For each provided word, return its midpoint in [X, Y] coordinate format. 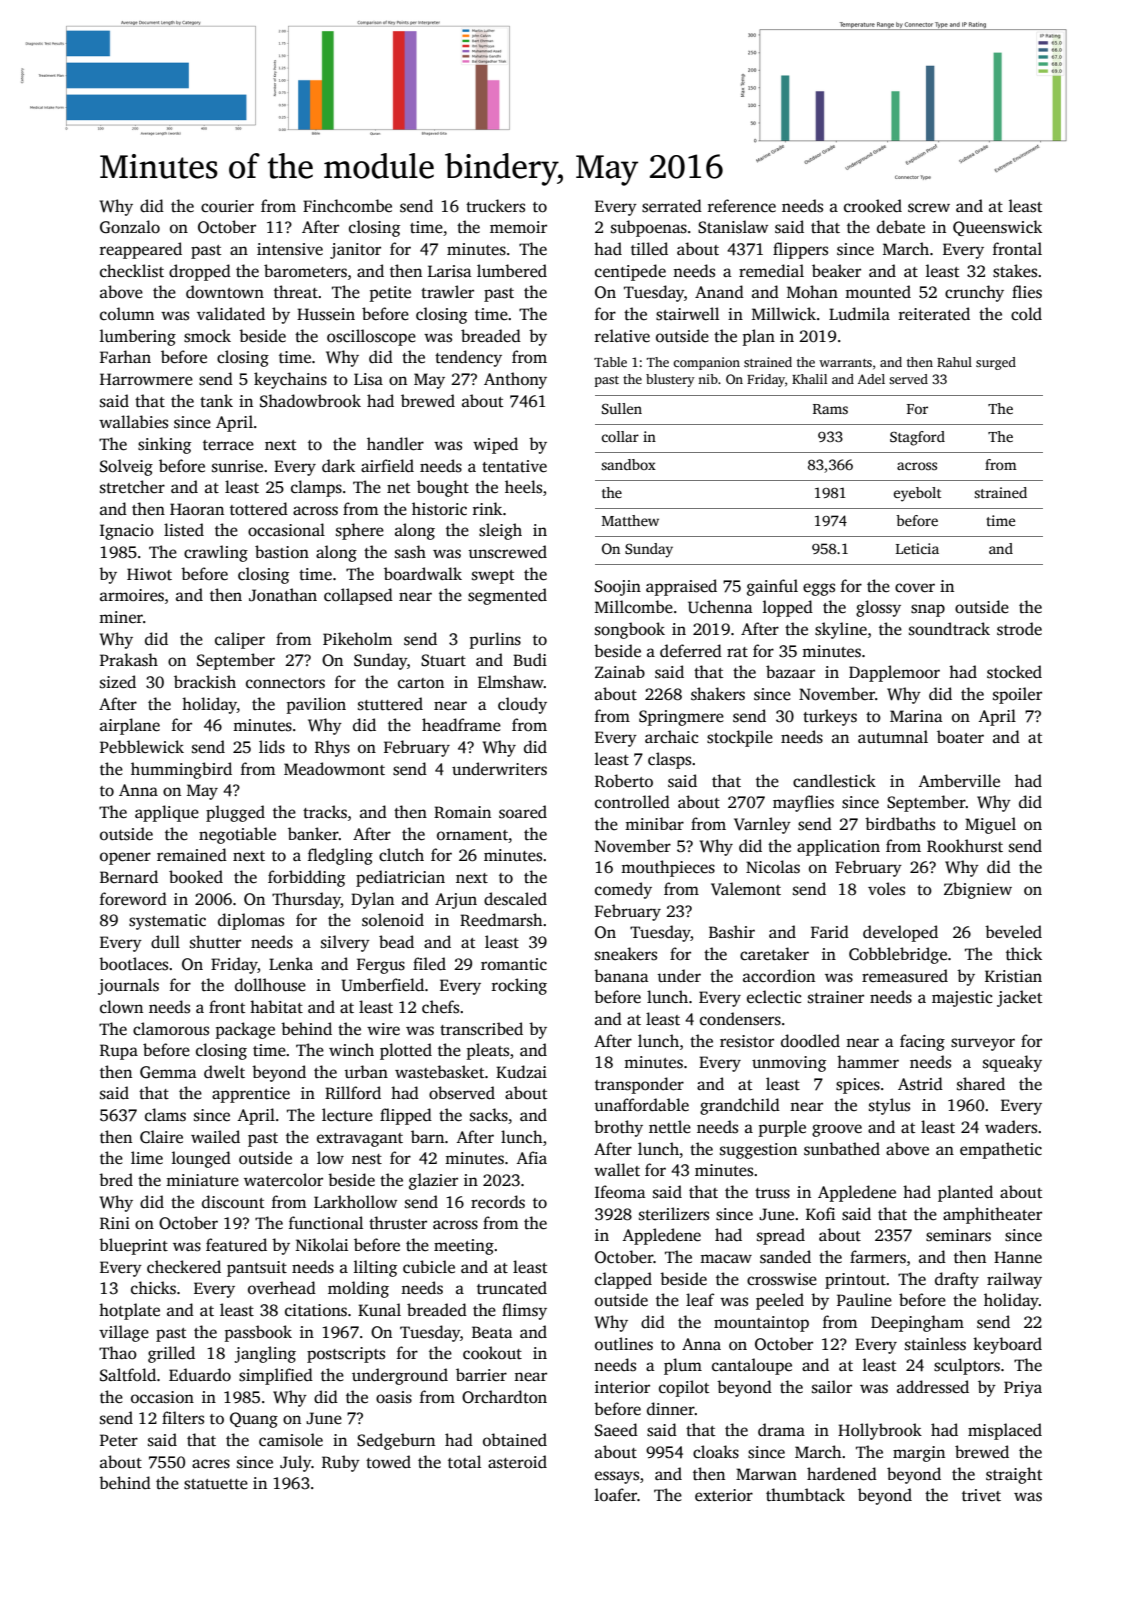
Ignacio [127, 532]
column [127, 313]
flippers [800, 250]
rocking [519, 986]
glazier [433, 1181]
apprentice [251, 1095]
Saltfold [128, 1375]
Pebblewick [142, 747]
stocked [1014, 672]
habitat [276, 1006]
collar [620, 436]
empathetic [1001, 1150]
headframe [461, 724]
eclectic [774, 997]
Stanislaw [733, 227]
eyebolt [917, 494]
